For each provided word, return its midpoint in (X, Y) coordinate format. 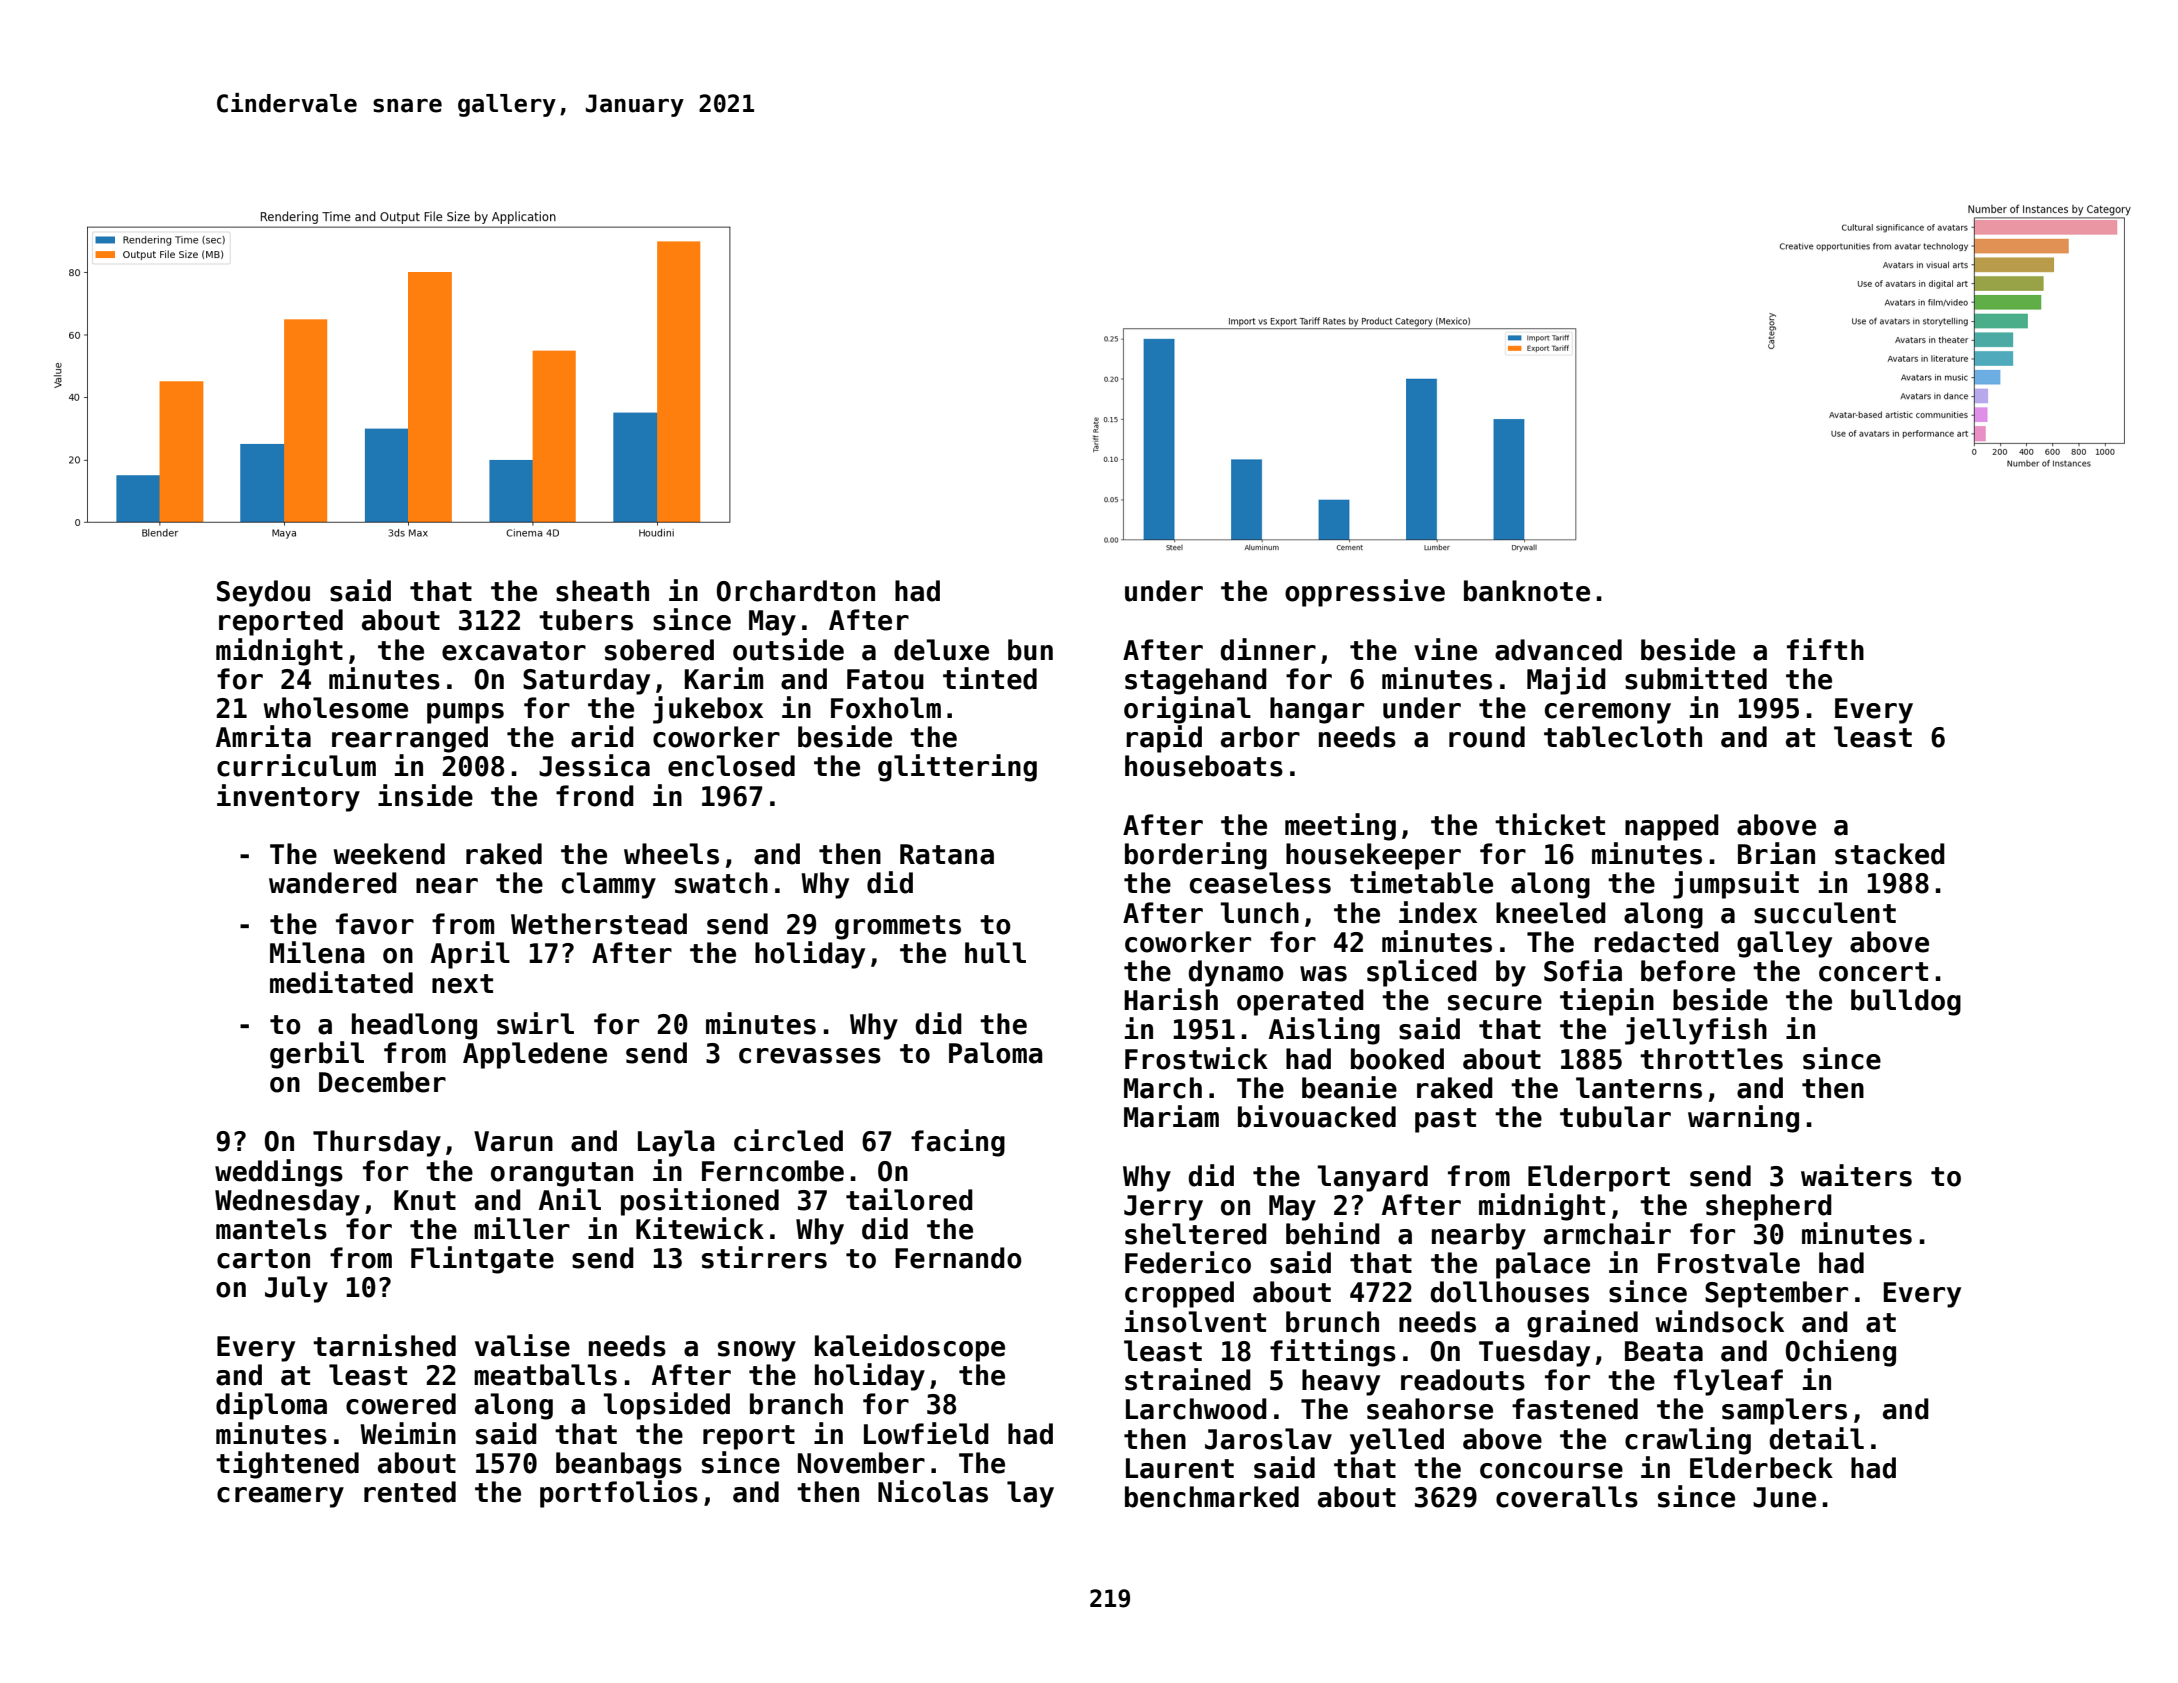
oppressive (1365, 593)
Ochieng (1841, 1353)
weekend (389, 854)
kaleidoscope (910, 1348)
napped (1672, 827)
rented (410, 1492)
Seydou (263, 593)
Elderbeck (1761, 1468)
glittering (957, 768)
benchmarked (1212, 1497)
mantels (271, 1229)
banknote (1527, 591)
